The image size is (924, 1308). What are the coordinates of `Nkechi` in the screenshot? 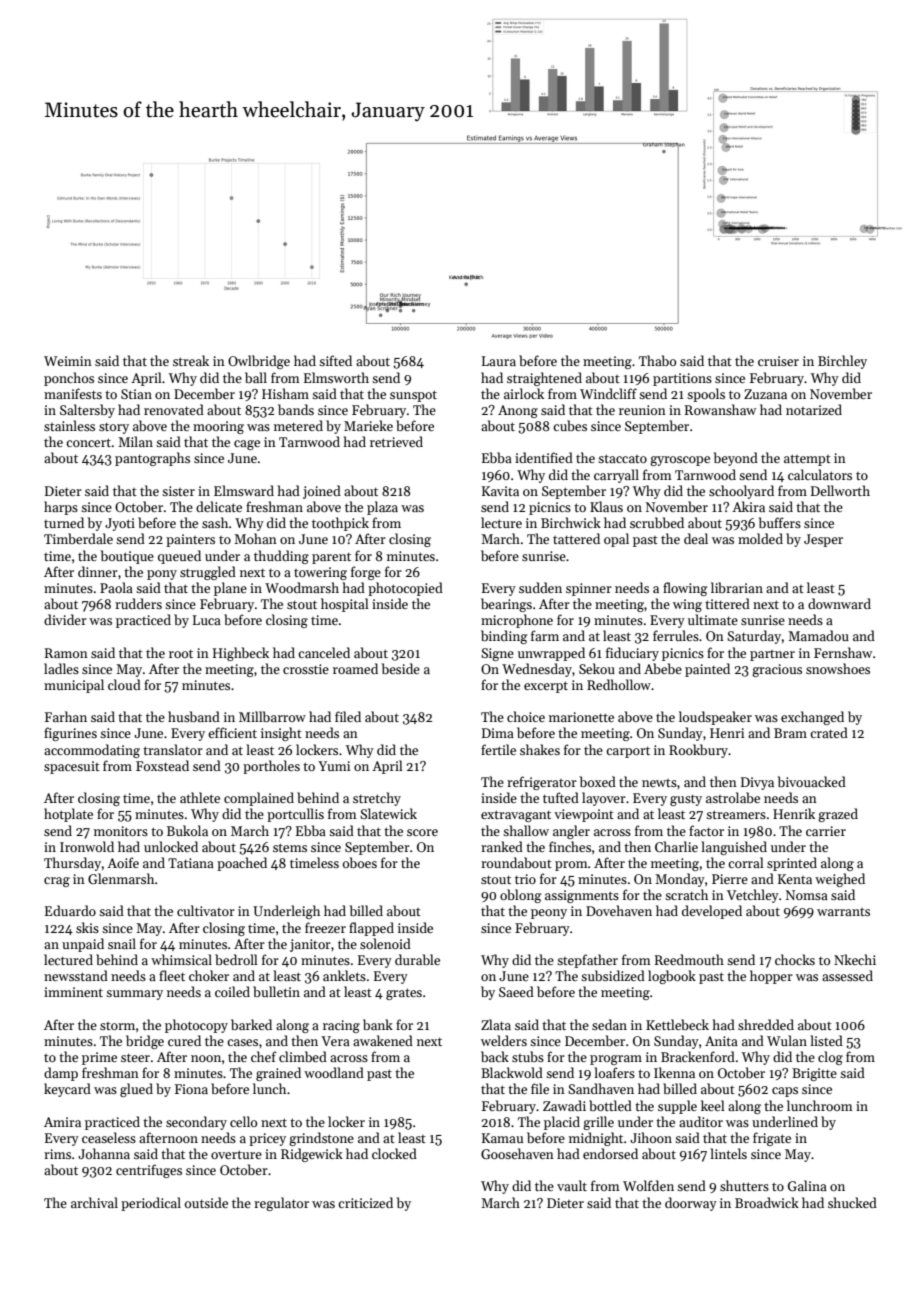 It's located at (855, 959).
